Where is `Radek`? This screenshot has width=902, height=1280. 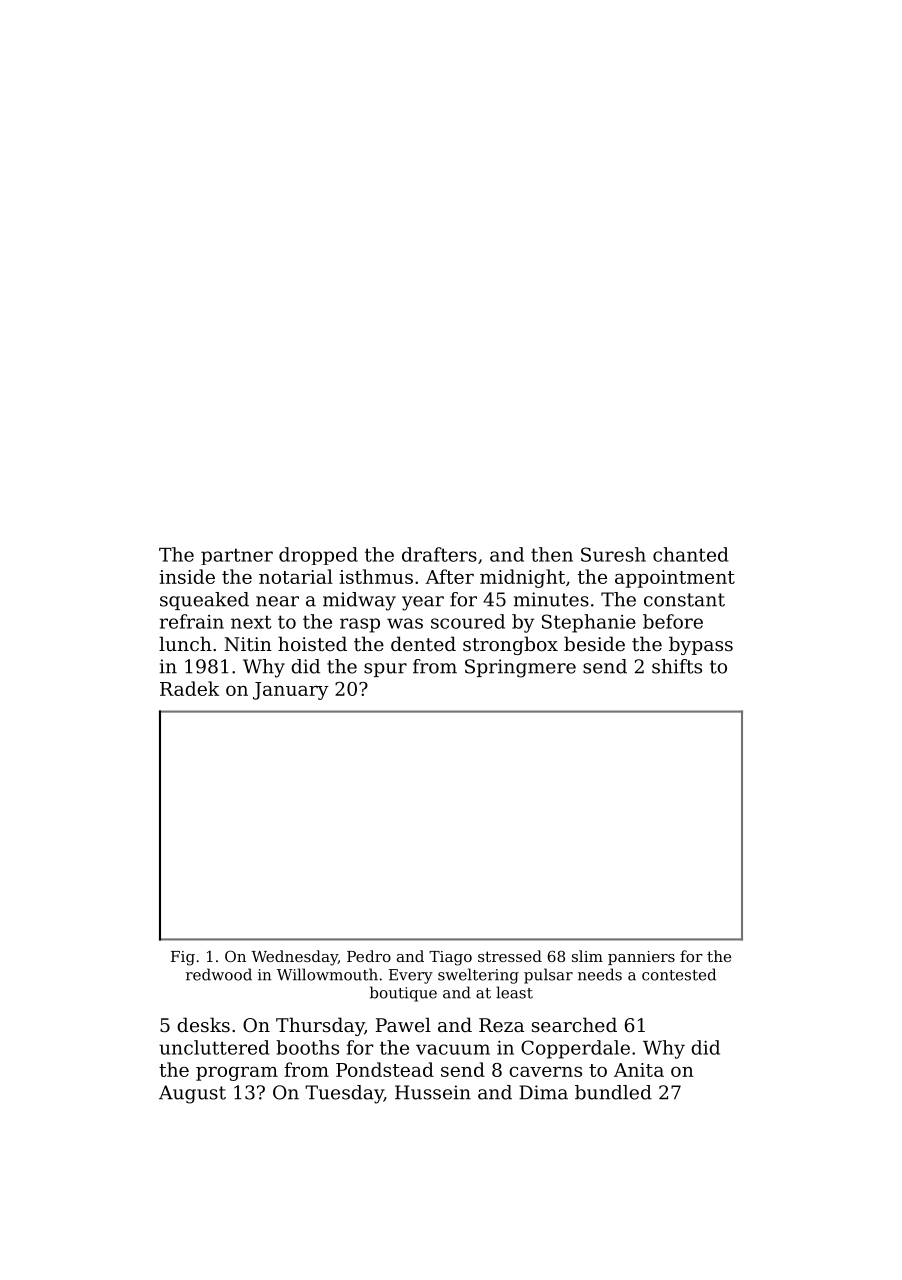
Radek is located at coordinates (189, 688).
